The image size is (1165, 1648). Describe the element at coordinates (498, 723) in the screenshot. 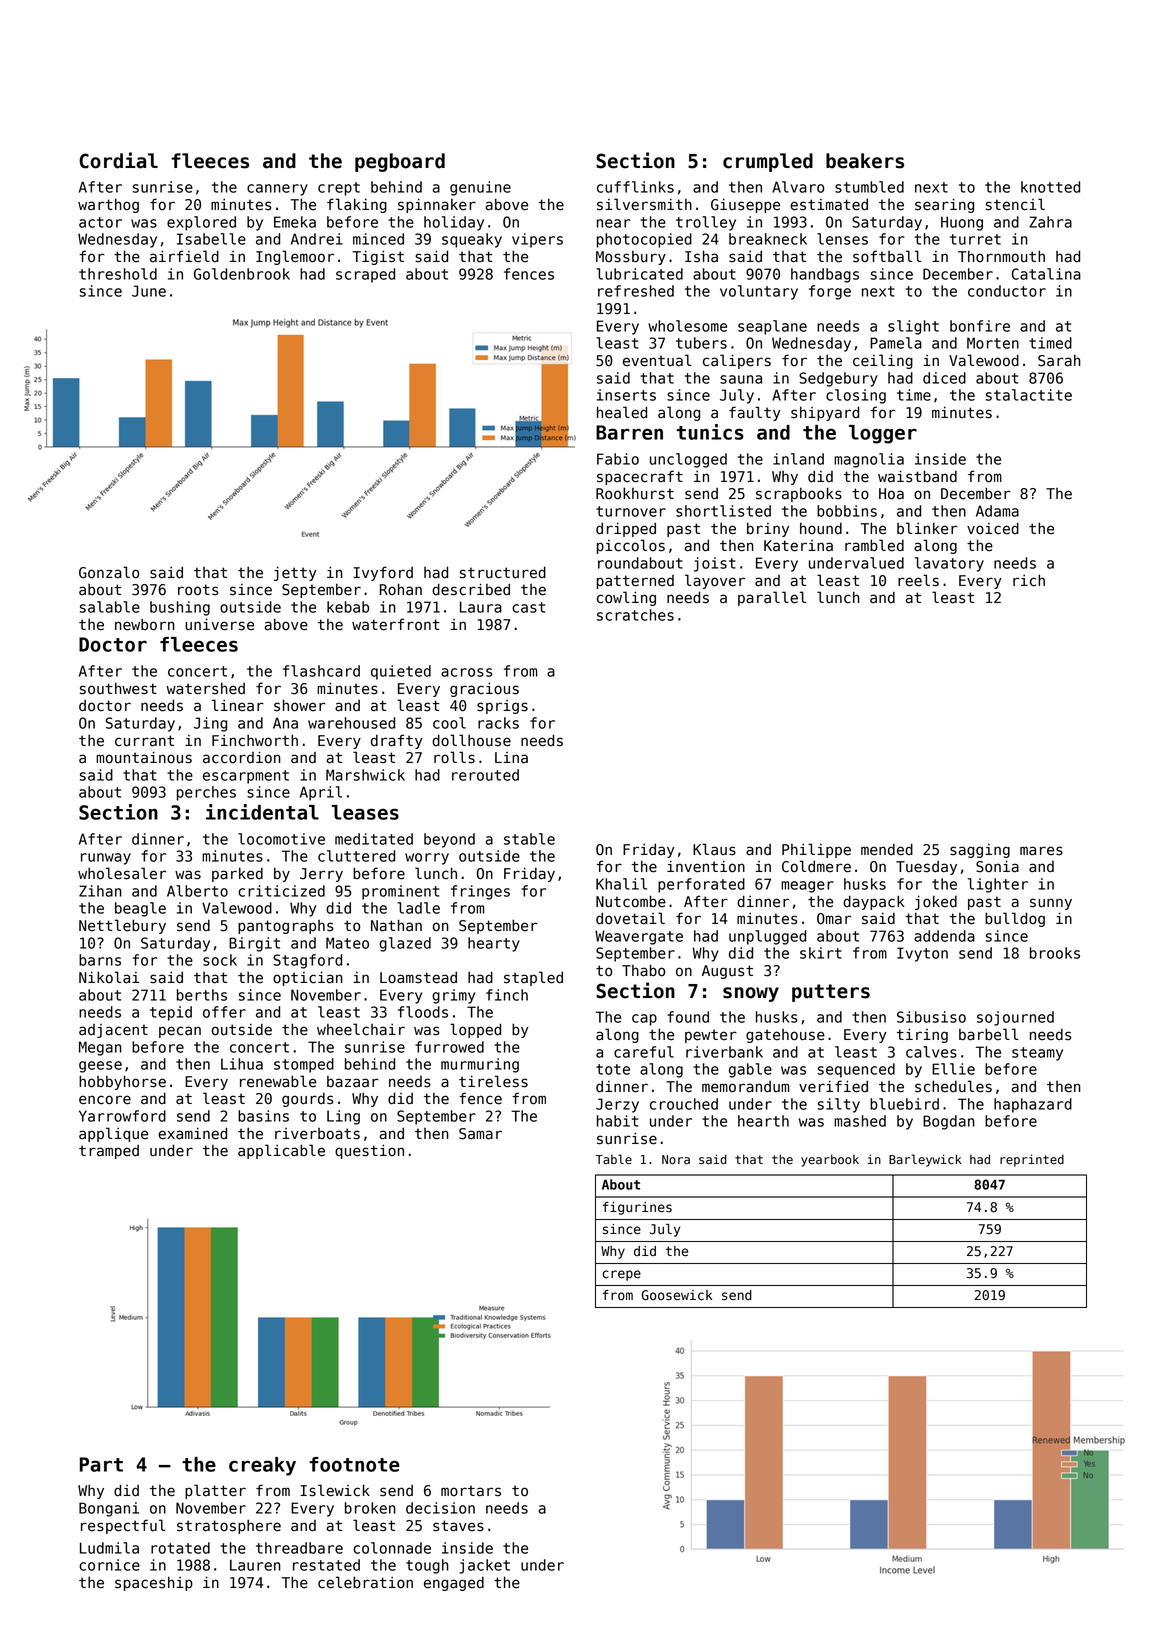

I see `racks` at that location.
